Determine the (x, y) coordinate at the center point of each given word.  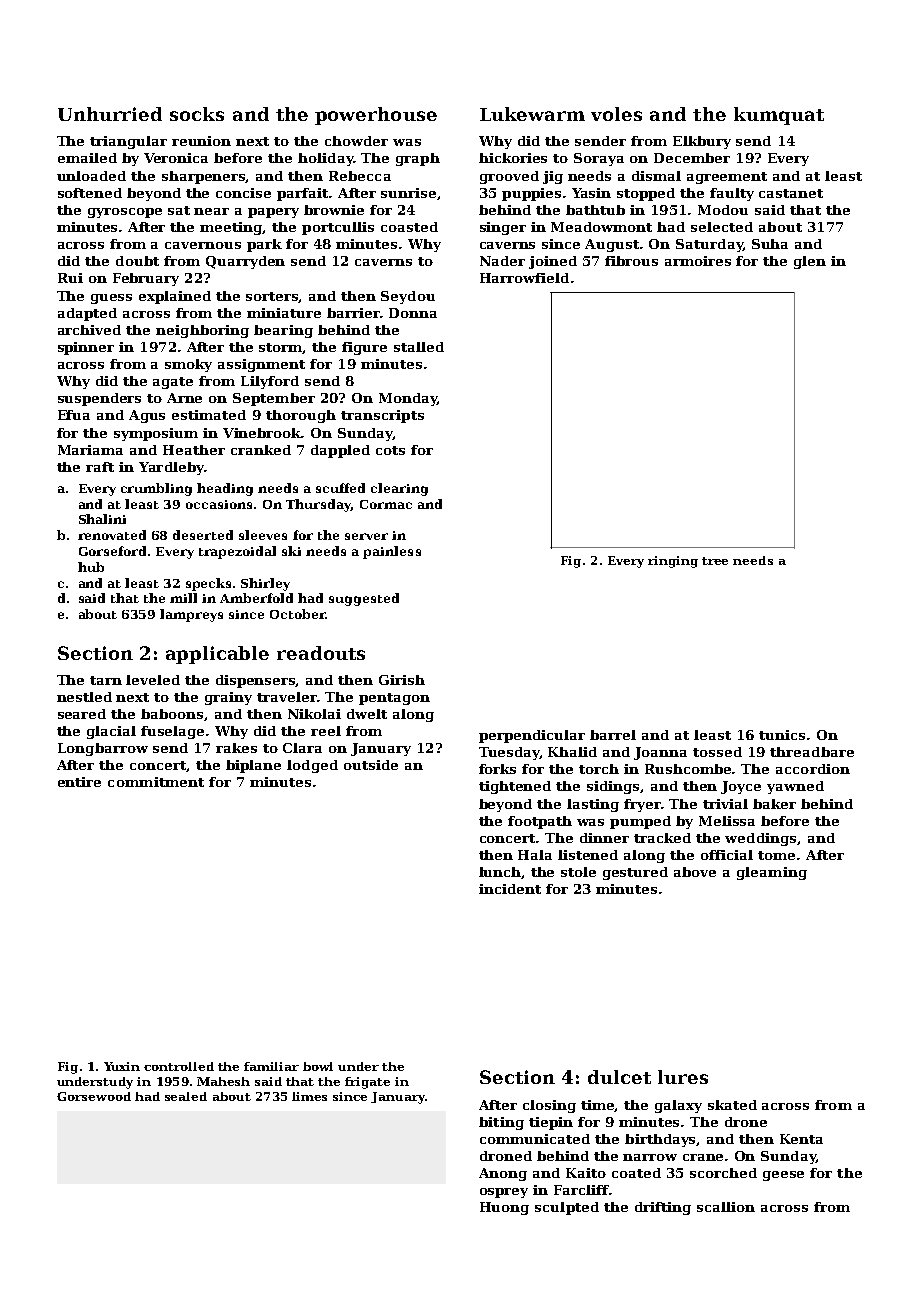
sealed (186, 1096)
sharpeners (204, 177)
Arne (184, 398)
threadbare (812, 752)
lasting (593, 805)
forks (497, 769)
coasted (409, 227)
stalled (419, 347)
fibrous (631, 261)
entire (79, 782)
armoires (698, 261)
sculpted (567, 1208)
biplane (253, 766)
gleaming (772, 873)
